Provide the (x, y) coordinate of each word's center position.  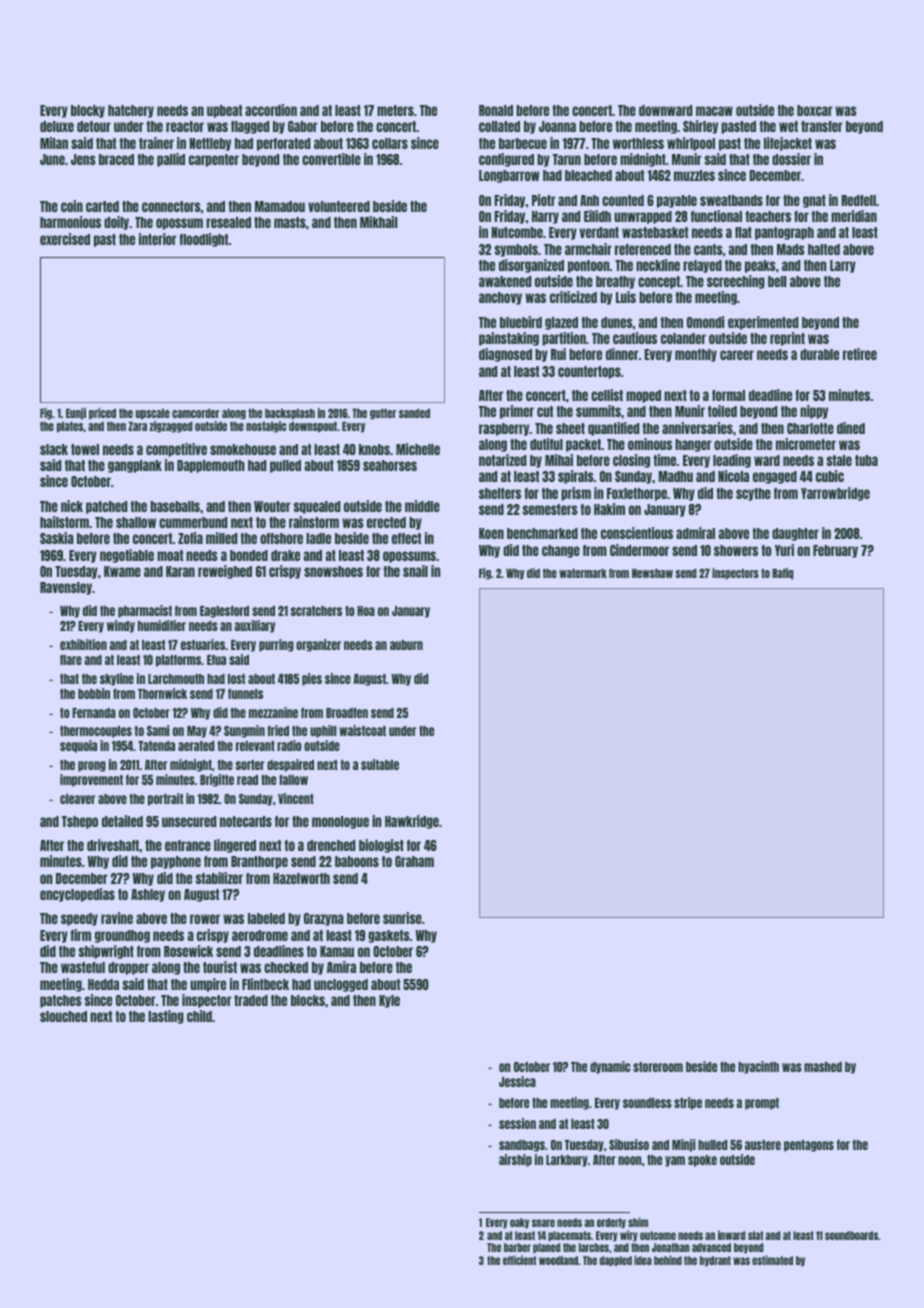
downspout (313, 427)
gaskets (389, 936)
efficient (519, 1260)
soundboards (851, 1235)
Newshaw (652, 573)
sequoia (78, 746)
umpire (208, 985)
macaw (714, 111)
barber (517, 1247)
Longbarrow (509, 176)
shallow (136, 522)
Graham (414, 861)
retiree (860, 354)
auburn (406, 645)
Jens (83, 159)
